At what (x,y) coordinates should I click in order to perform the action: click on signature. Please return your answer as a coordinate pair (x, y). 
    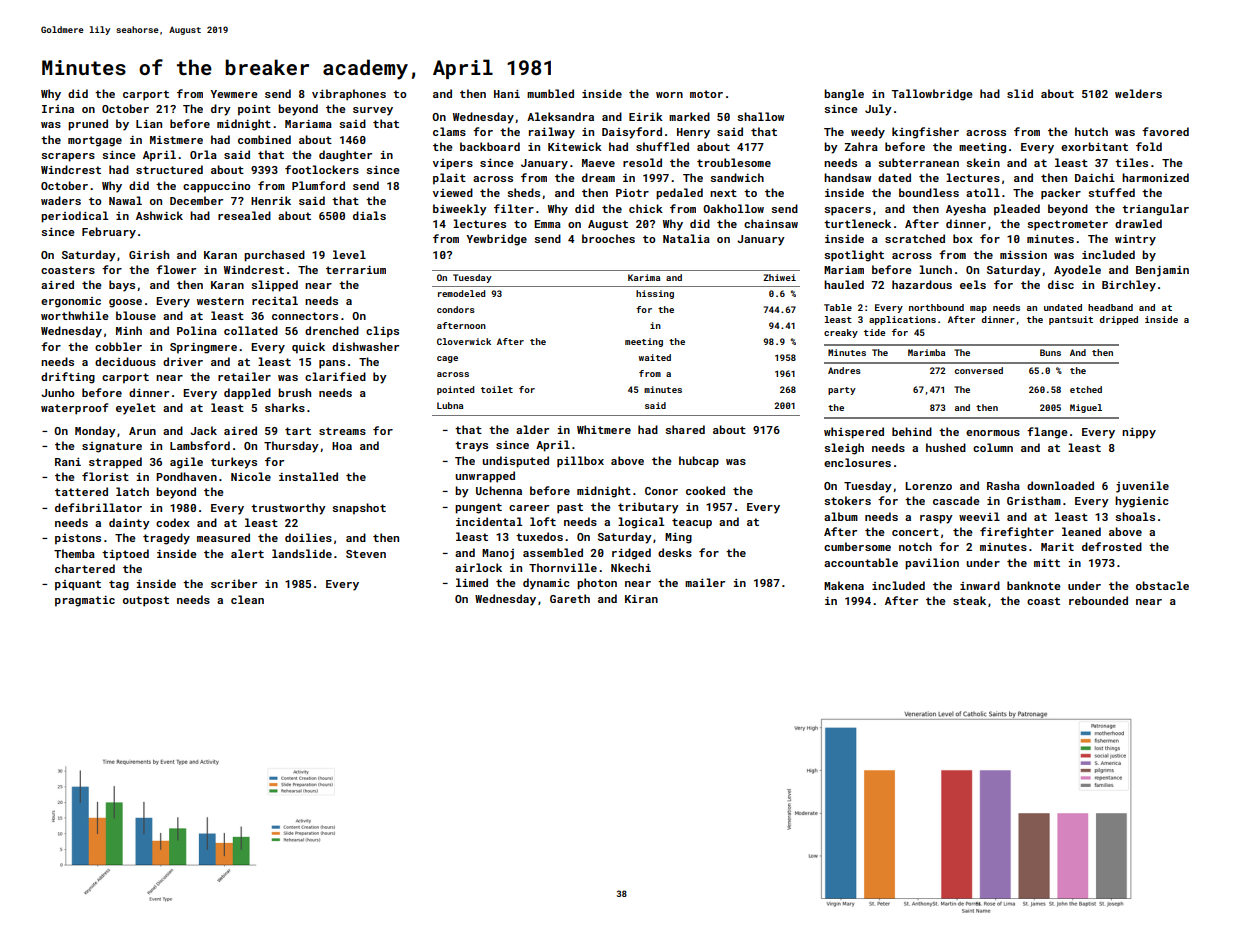
    Looking at the image, I should click on (112, 447).
